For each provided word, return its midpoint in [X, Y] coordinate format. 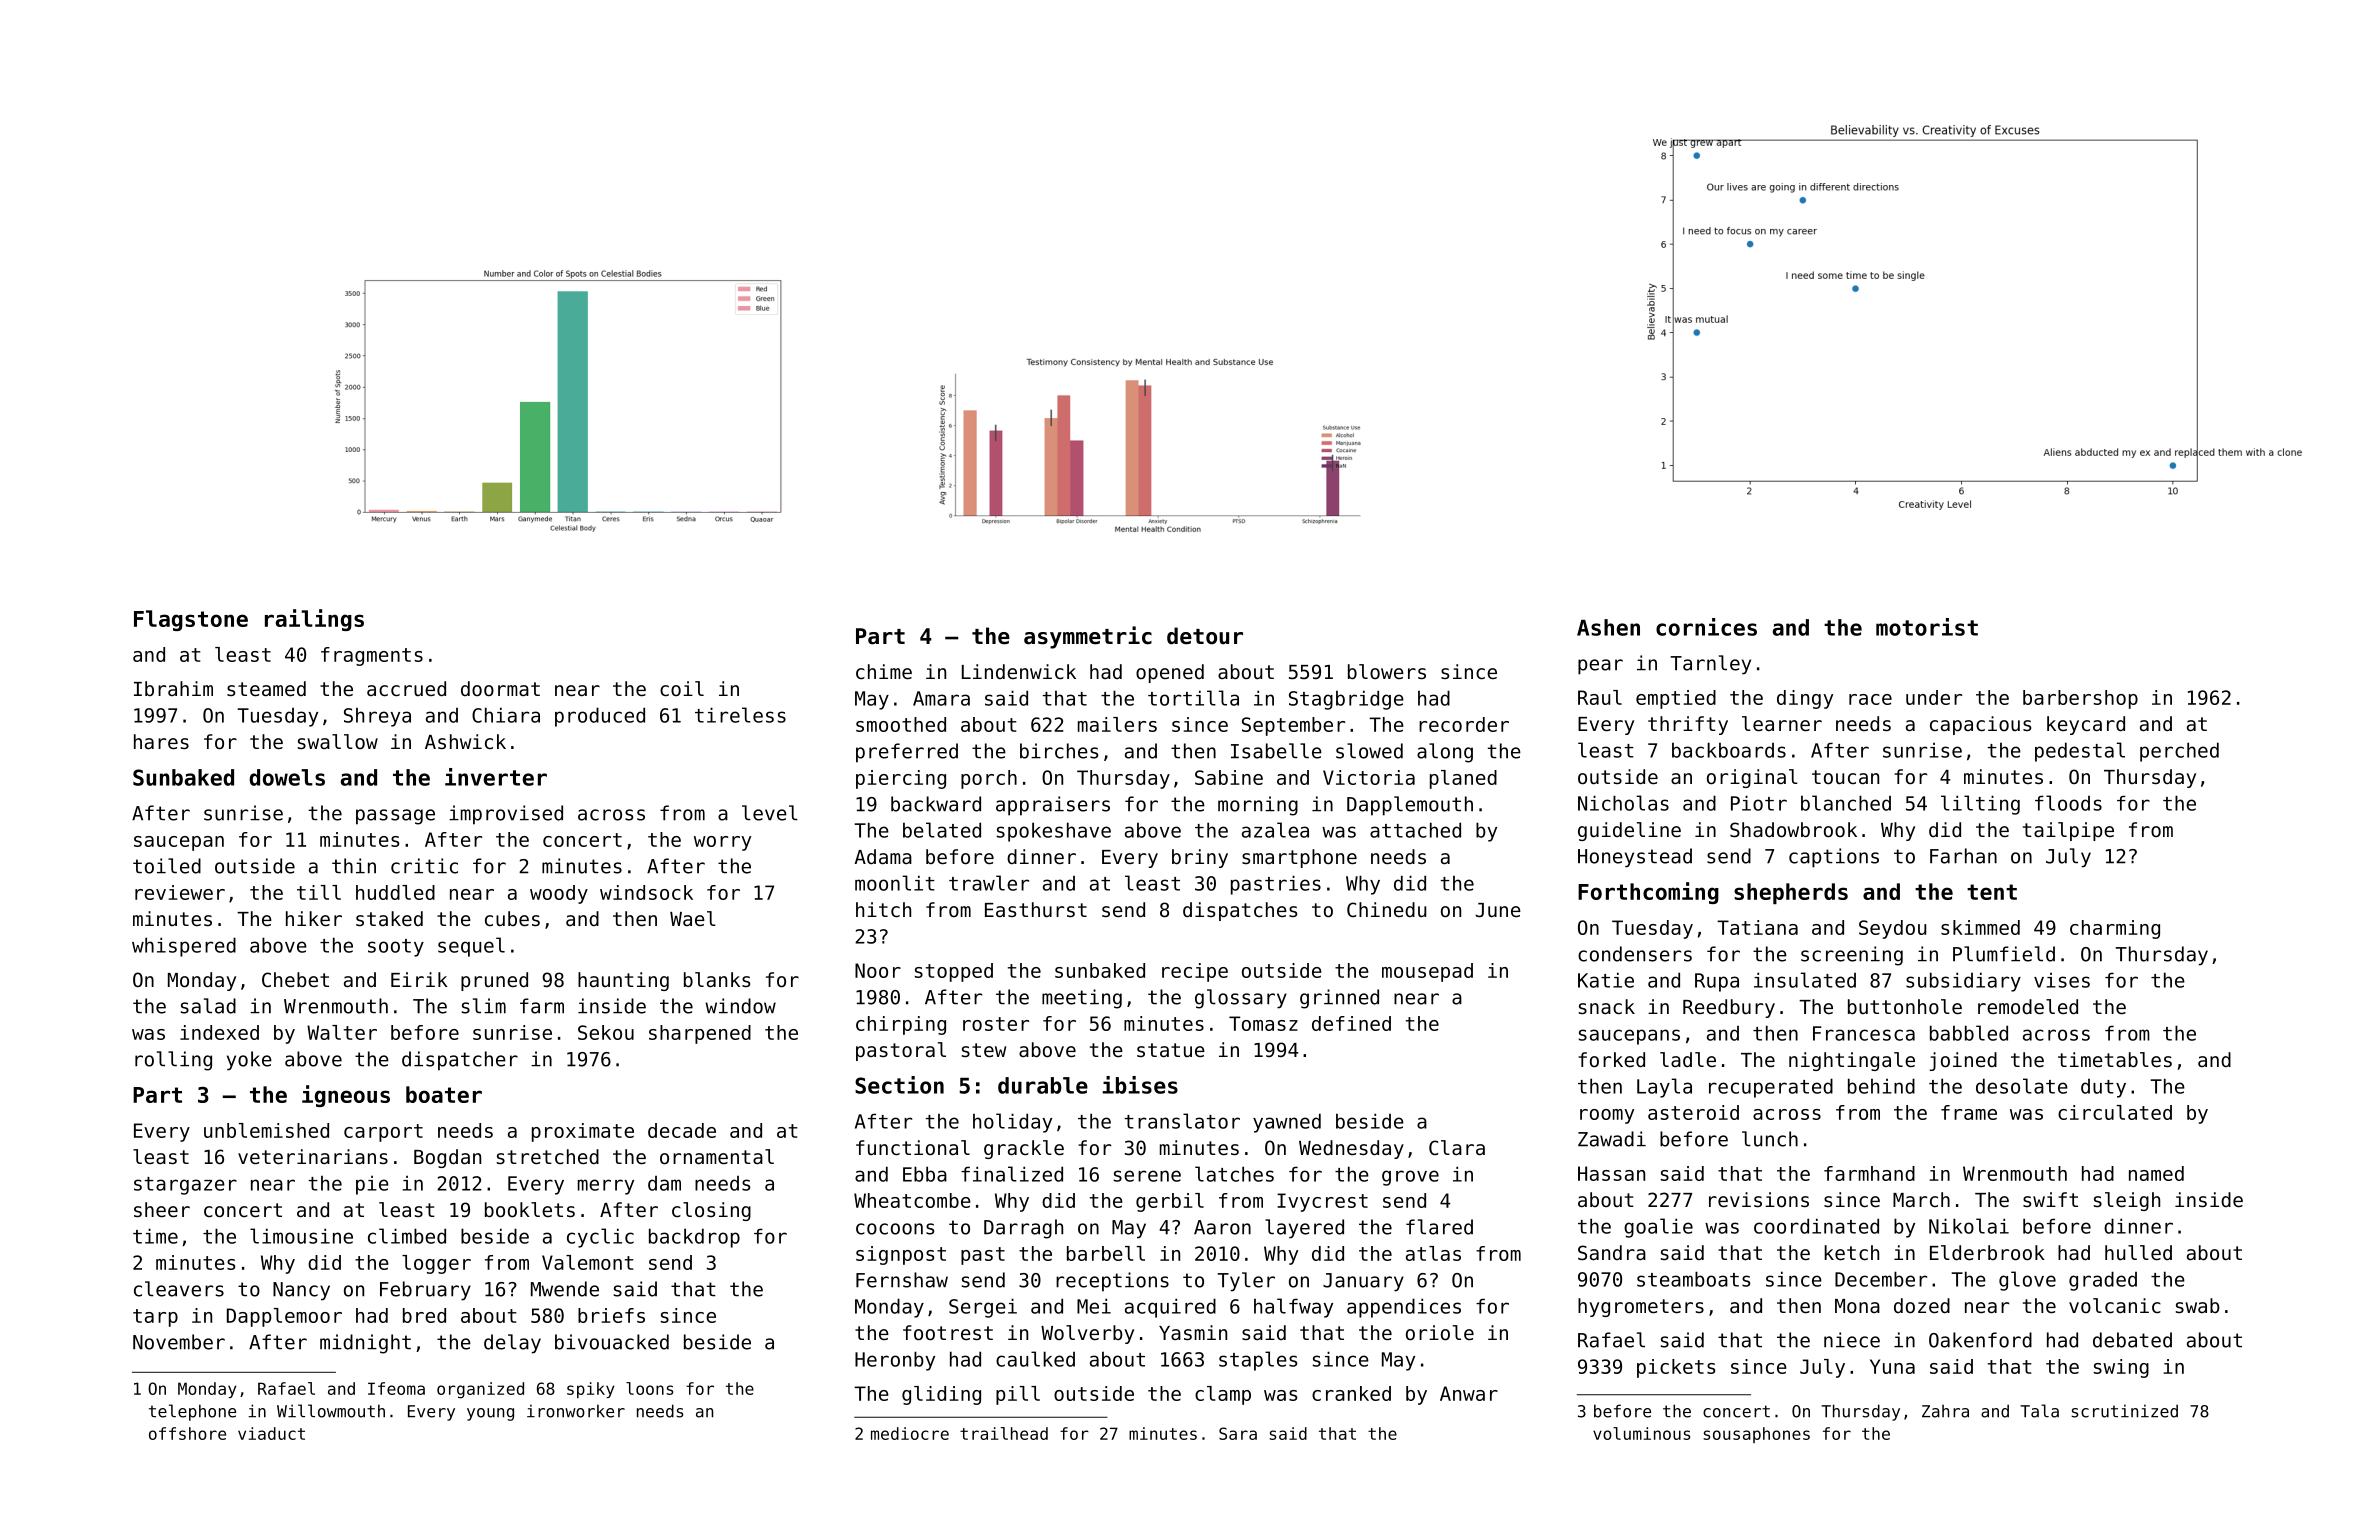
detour [1205, 636]
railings [314, 620]
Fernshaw [902, 1280]
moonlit [895, 883]
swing [2121, 1368]
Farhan [1963, 856]
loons [649, 1388]
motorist [1927, 627]
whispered [184, 947]
